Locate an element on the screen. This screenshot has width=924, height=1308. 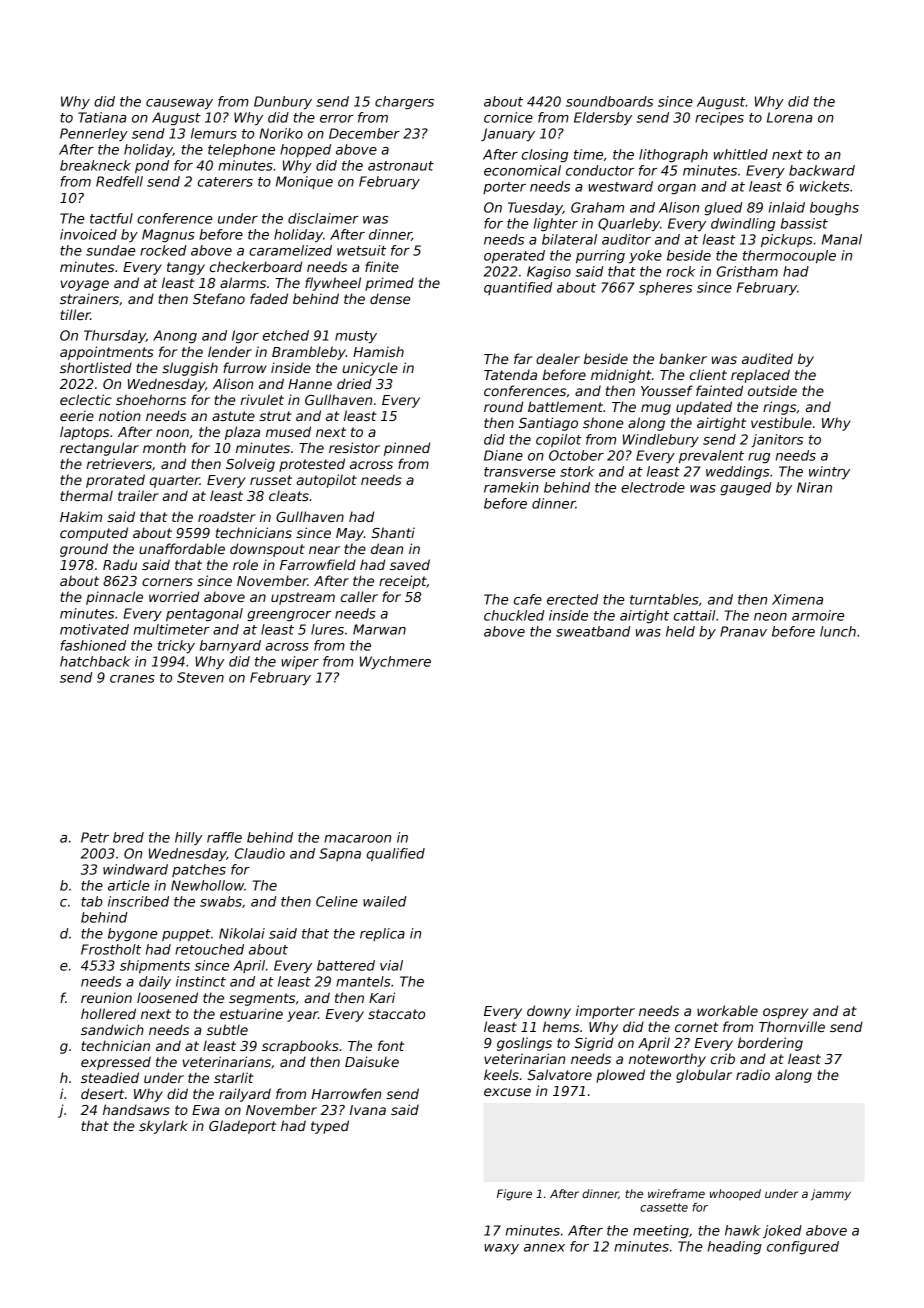
instinct is located at coordinates (201, 981).
